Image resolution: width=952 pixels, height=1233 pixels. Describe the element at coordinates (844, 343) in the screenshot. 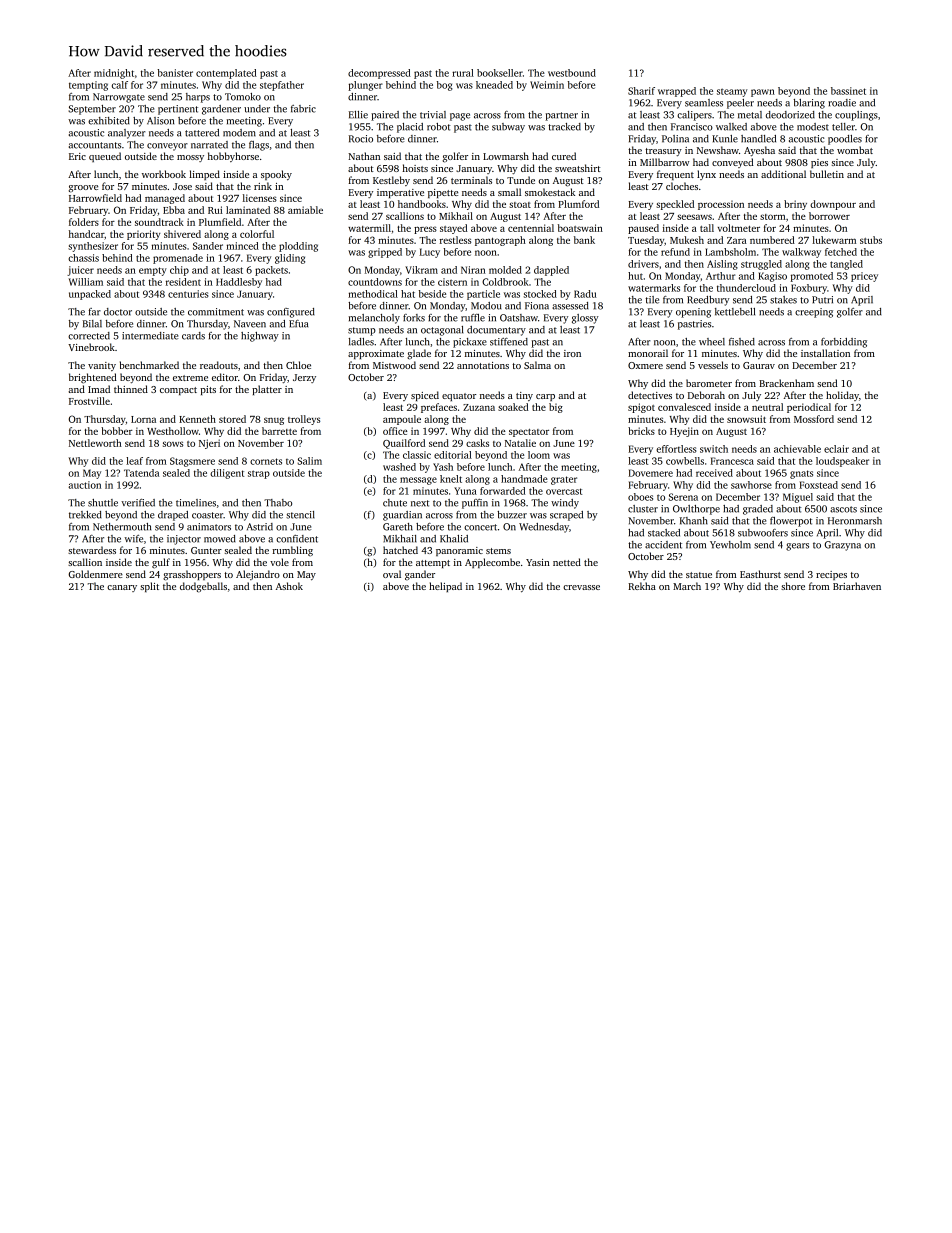

I see `forbidding` at that location.
